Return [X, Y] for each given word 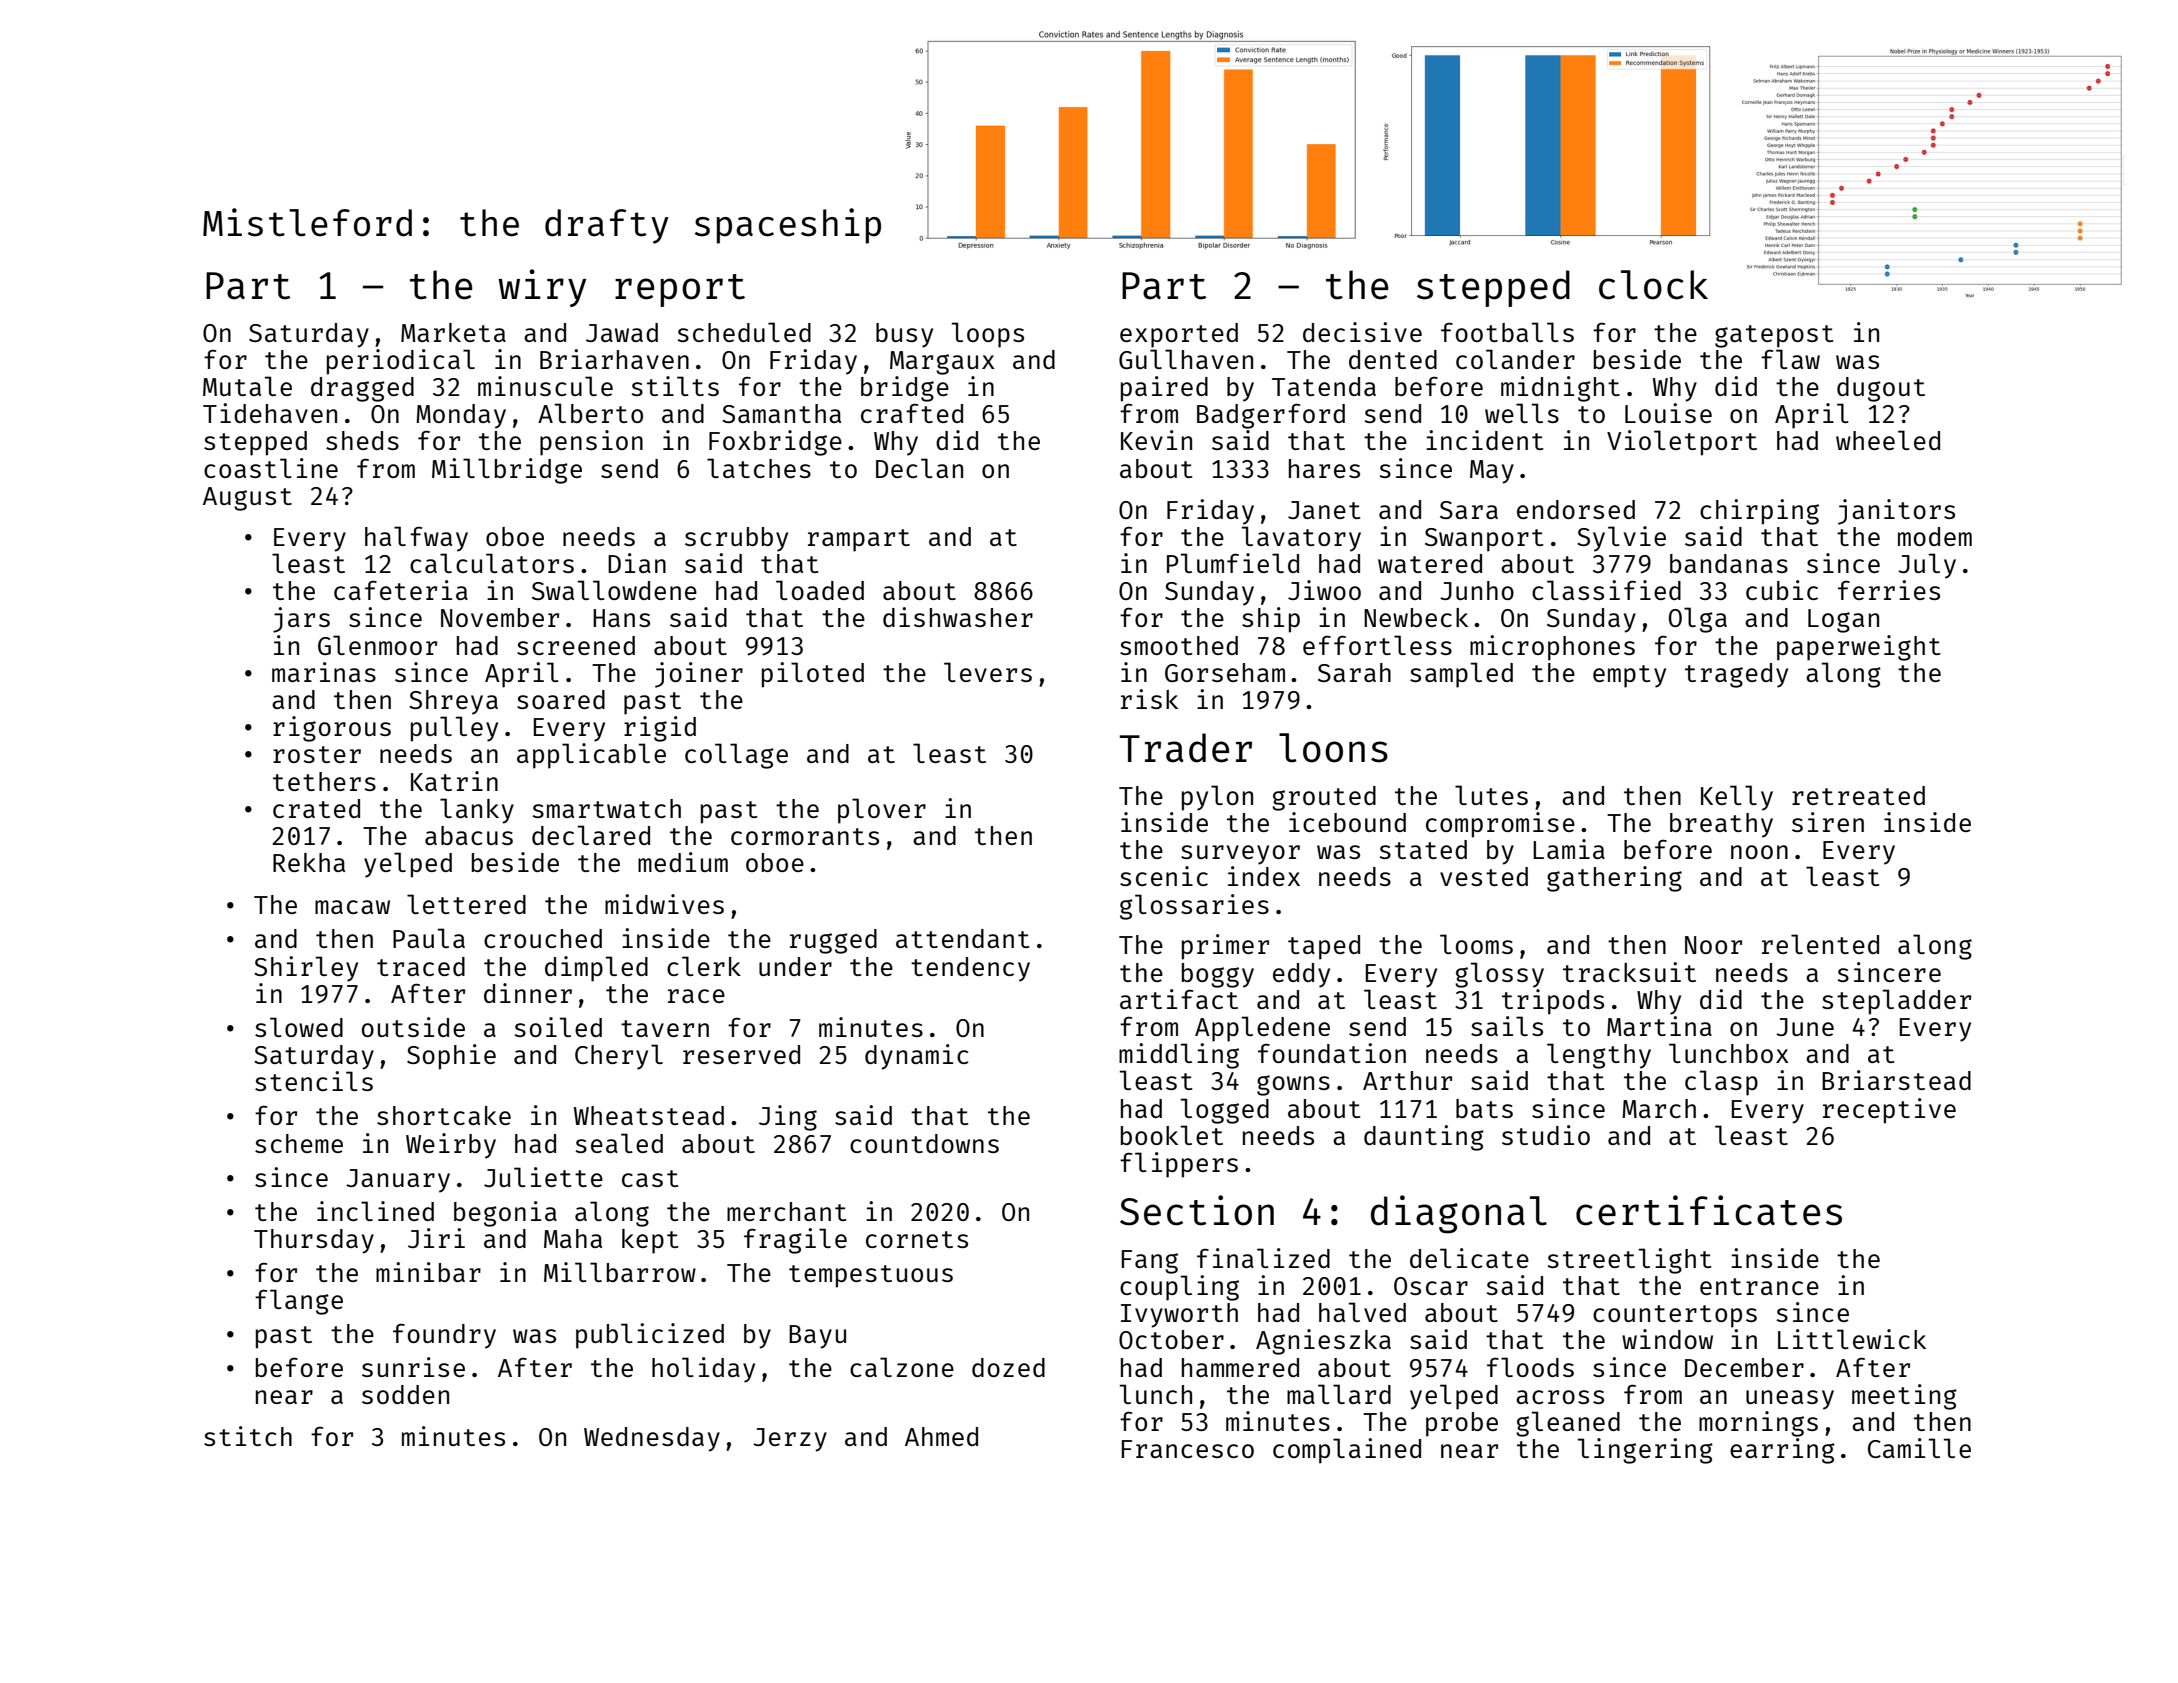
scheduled [744, 332]
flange [299, 1302]
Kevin [1156, 440]
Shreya [453, 702]
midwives [664, 904]
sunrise [413, 1367]
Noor [1713, 945]
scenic [1164, 876]
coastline [271, 468]
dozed [1008, 1367]
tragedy [1736, 675]
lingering [1645, 1451]
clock [1653, 285]
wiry [542, 288]
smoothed [1179, 645]
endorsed [1576, 509]
